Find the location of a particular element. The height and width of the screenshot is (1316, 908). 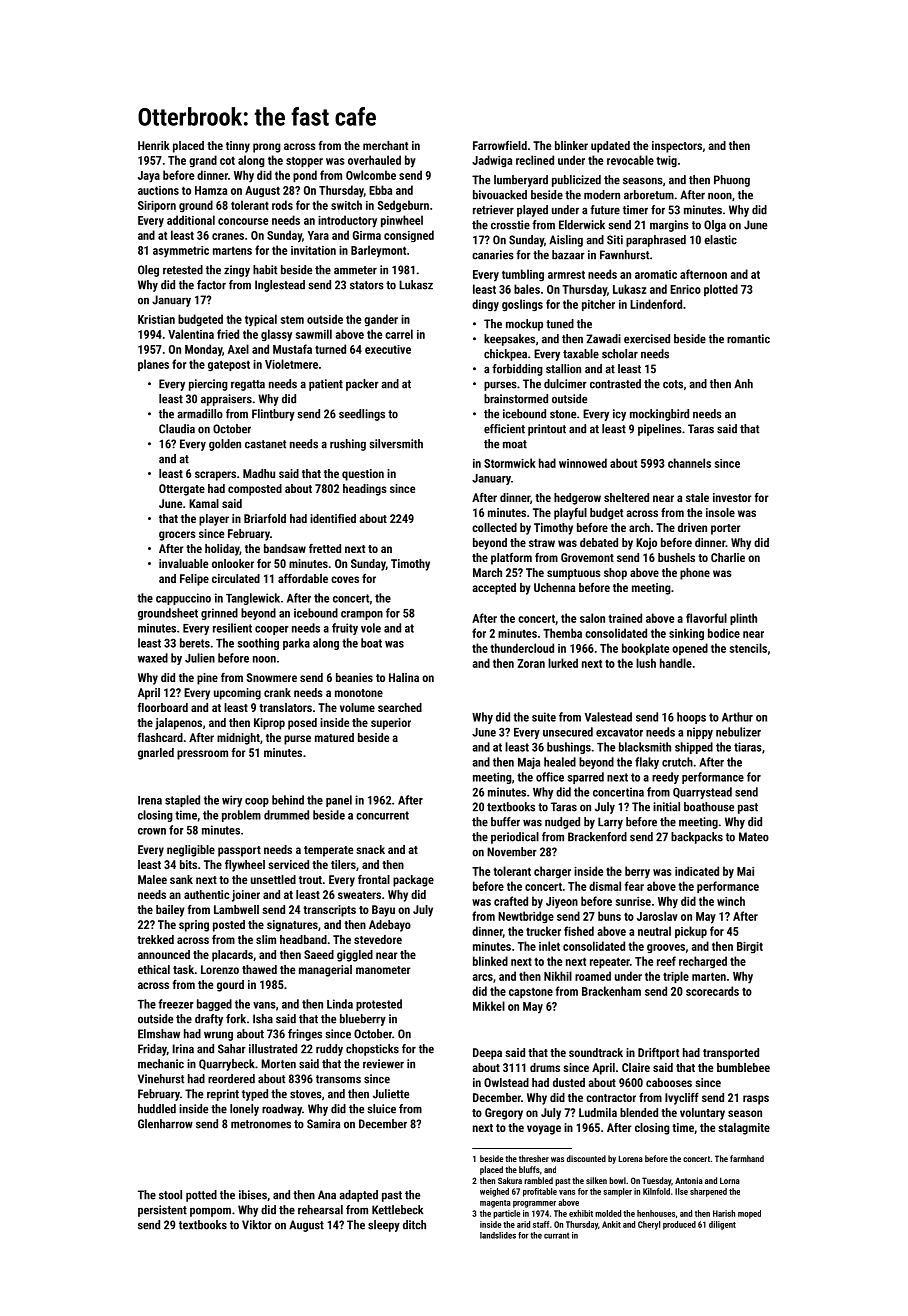

executive is located at coordinates (388, 349).
